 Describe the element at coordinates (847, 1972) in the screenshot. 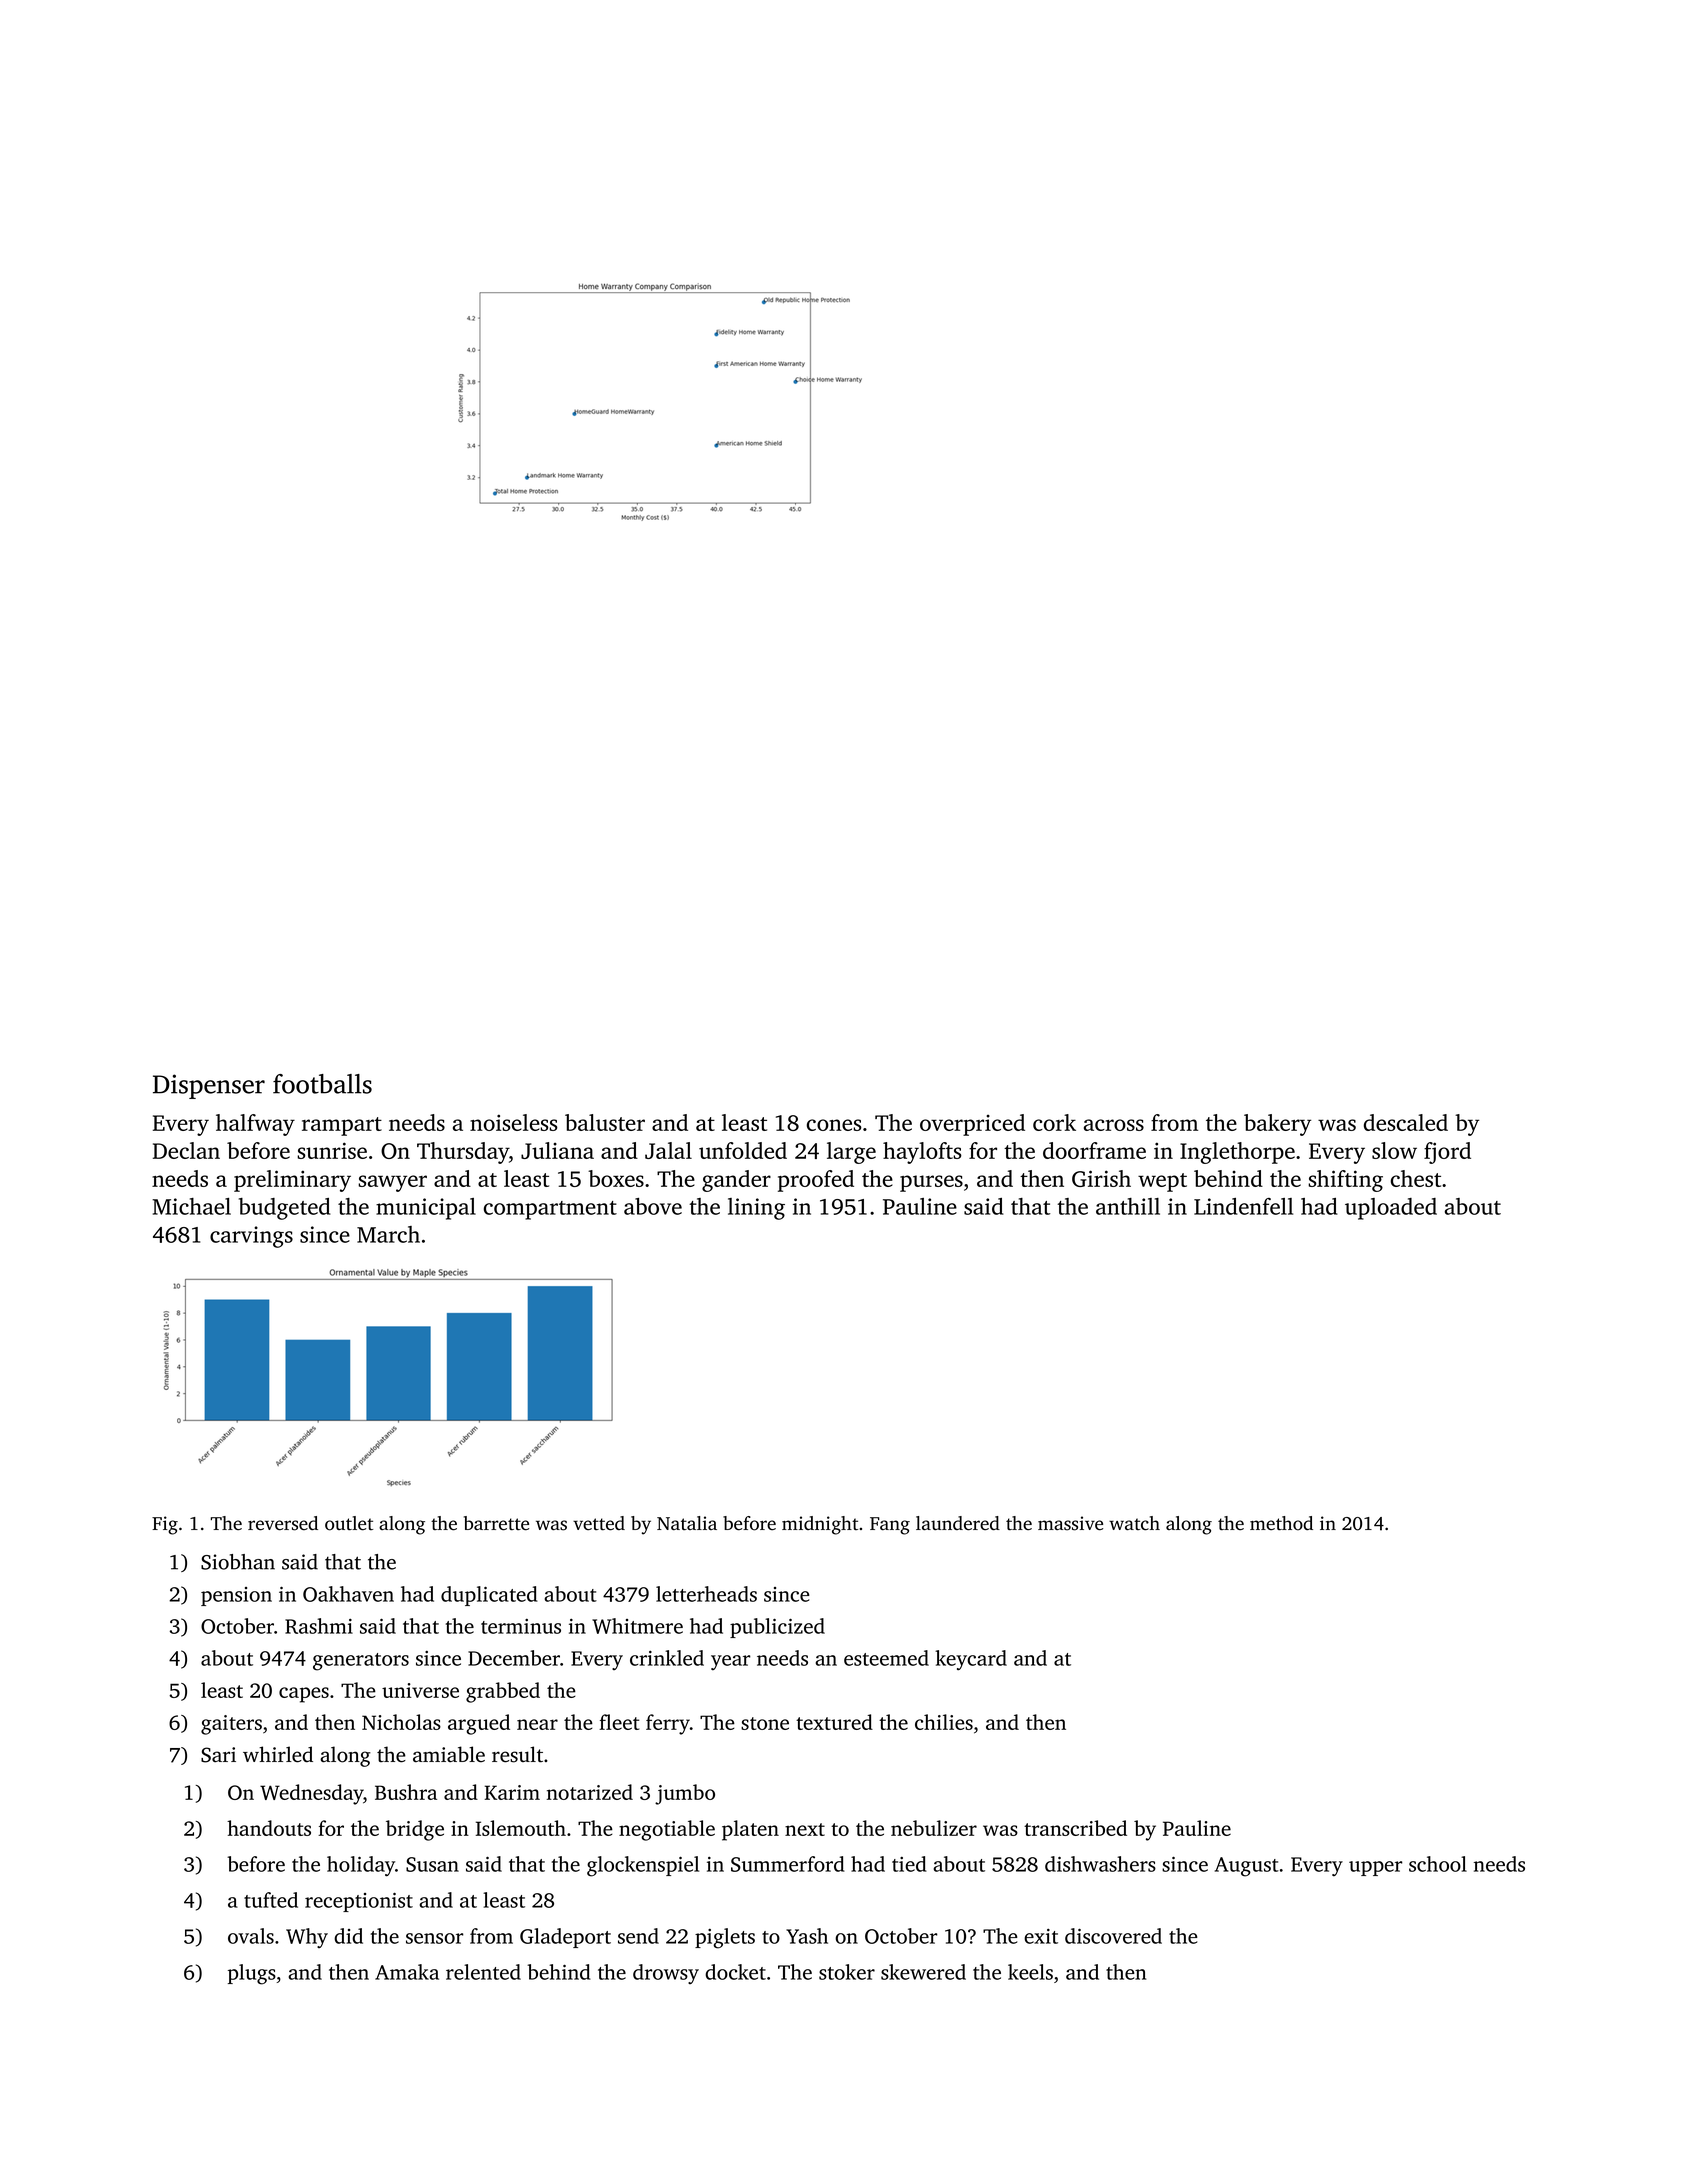

I see `stoker` at that location.
